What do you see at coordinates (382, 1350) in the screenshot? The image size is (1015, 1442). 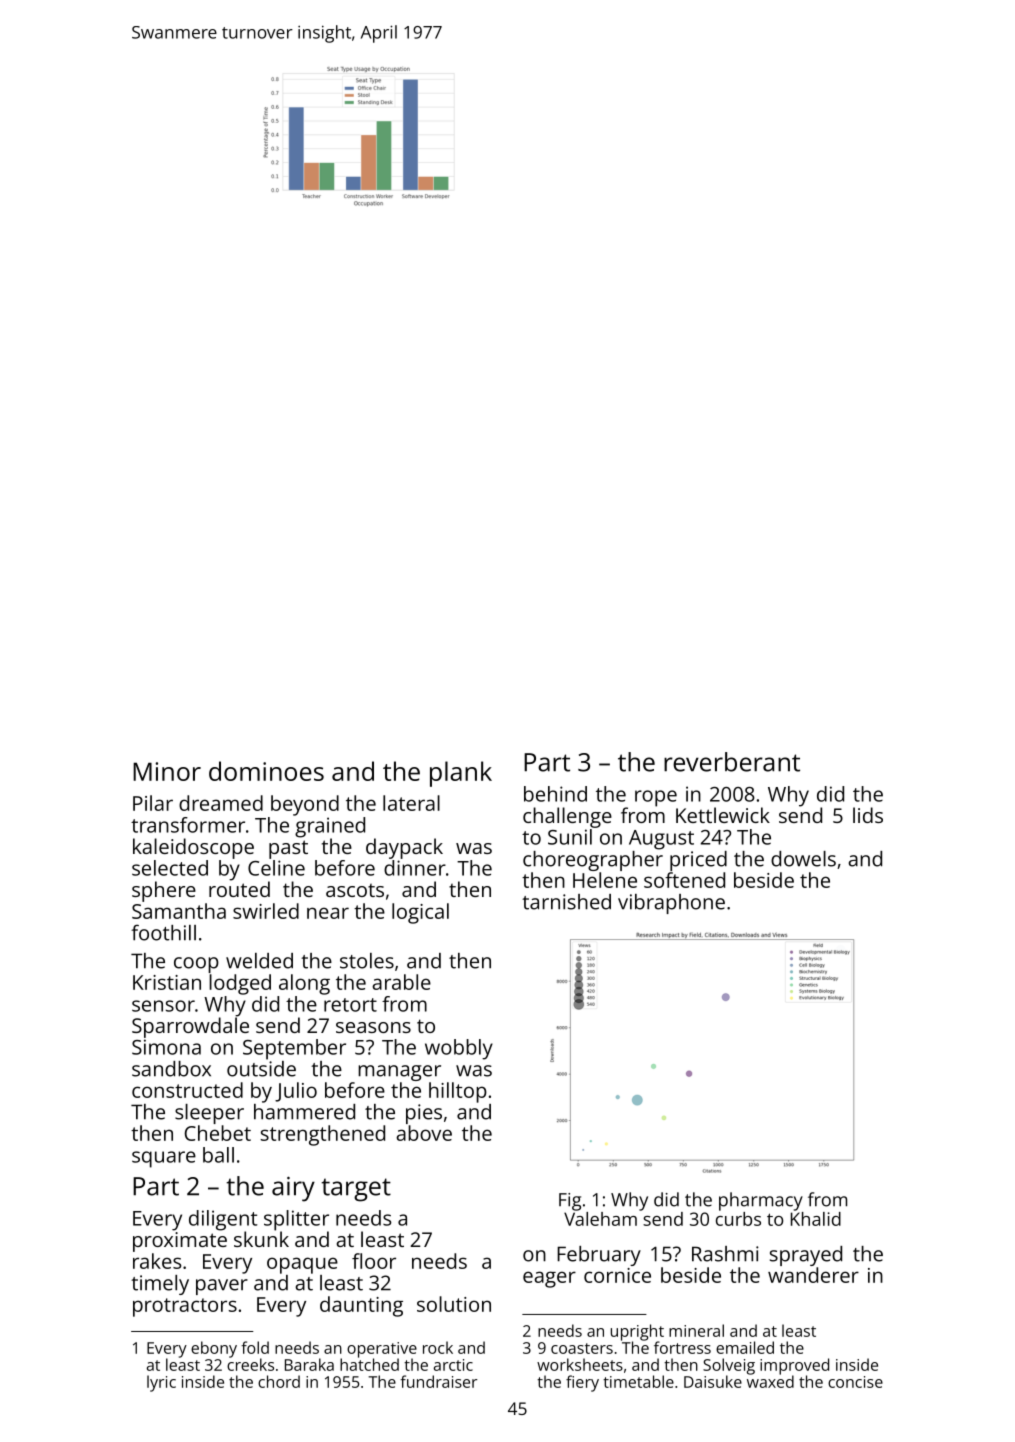 I see `operative` at bounding box center [382, 1350].
